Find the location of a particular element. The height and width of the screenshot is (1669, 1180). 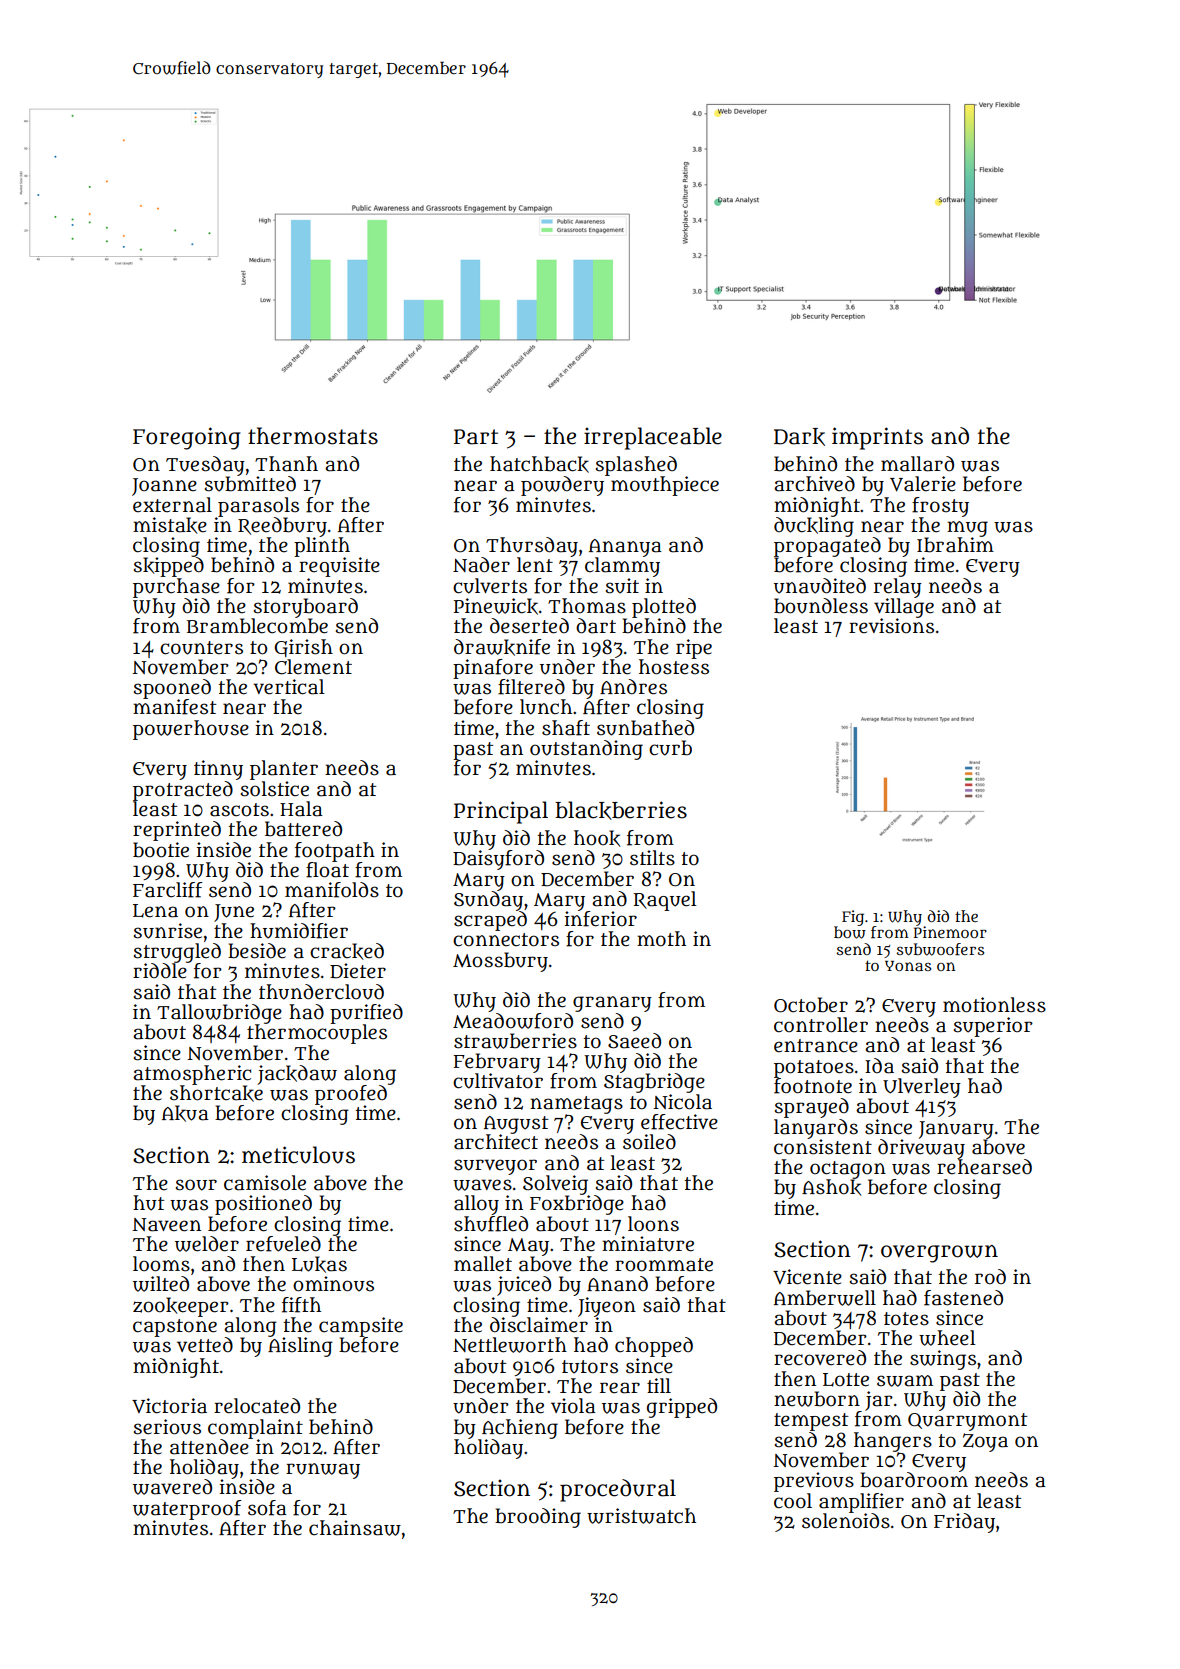

solenoids is located at coordinates (846, 1520).
